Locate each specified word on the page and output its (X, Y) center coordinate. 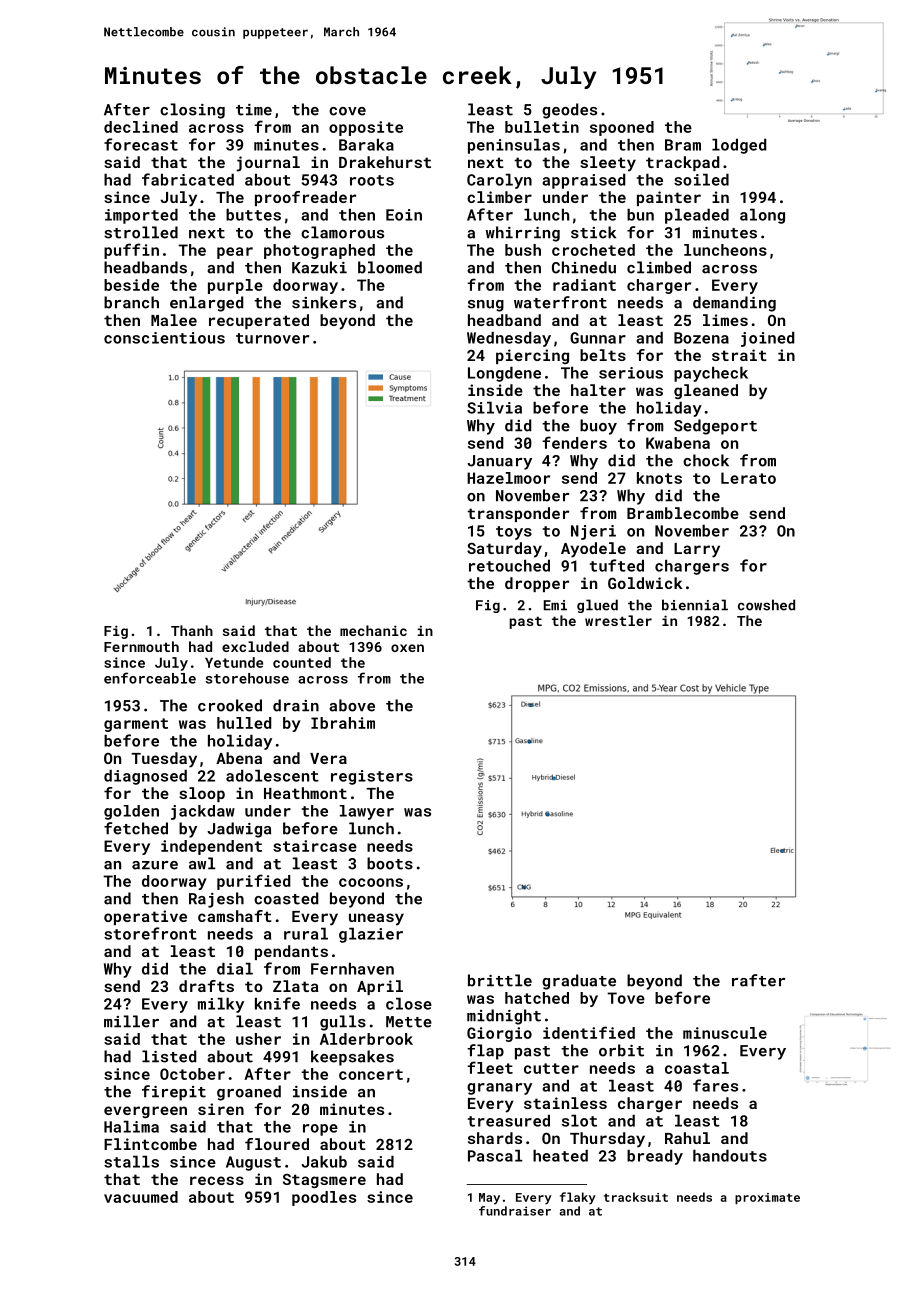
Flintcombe (150, 1144)
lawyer (367, 812)
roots (372, 180)
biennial (695, 605)
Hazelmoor (508, 478)
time (254, 110)
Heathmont (305, 793)
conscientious (164, 338)
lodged (739, 146)
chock (706, 460)
